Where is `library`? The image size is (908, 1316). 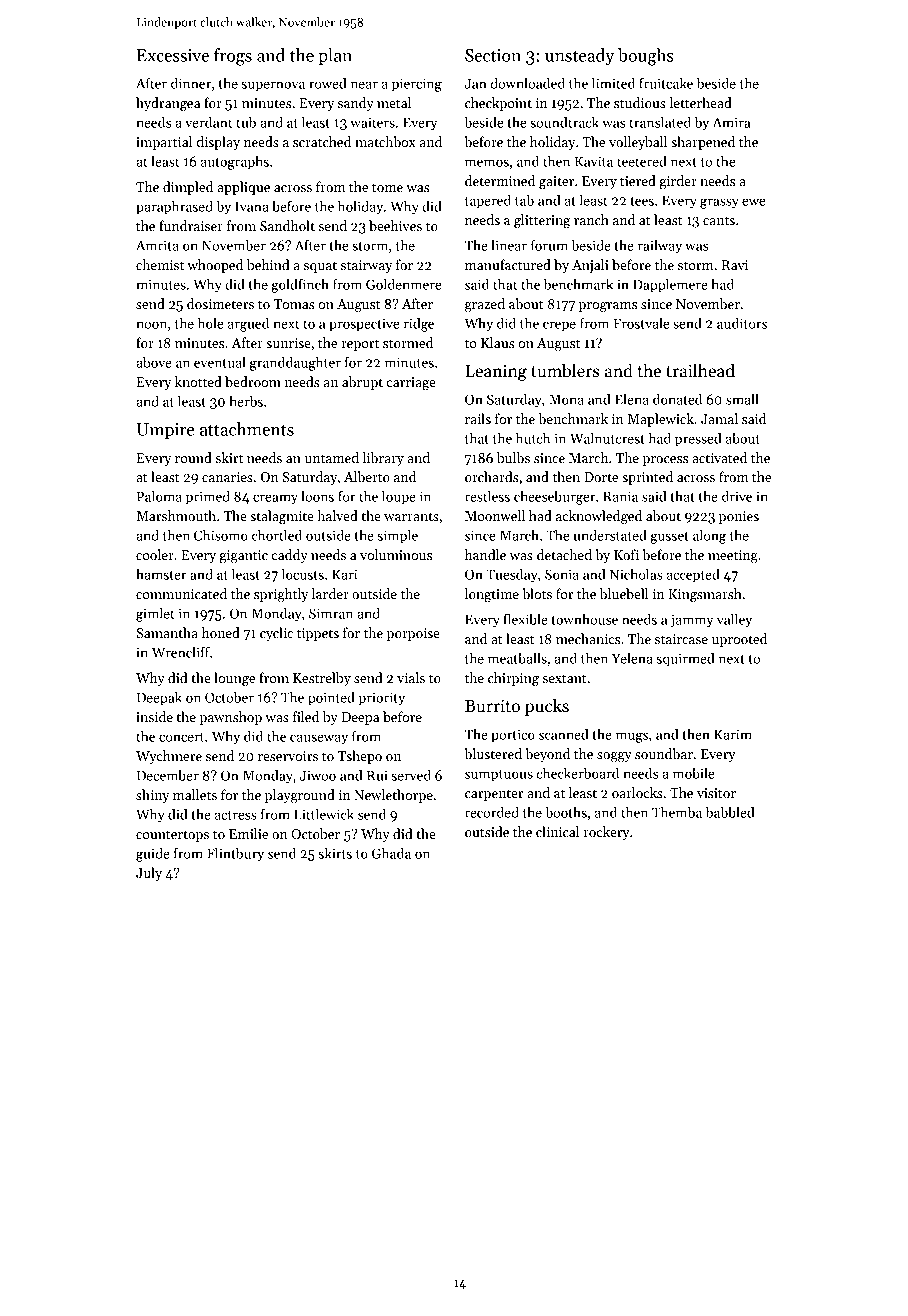 library is located at coordinates (383, 459).
